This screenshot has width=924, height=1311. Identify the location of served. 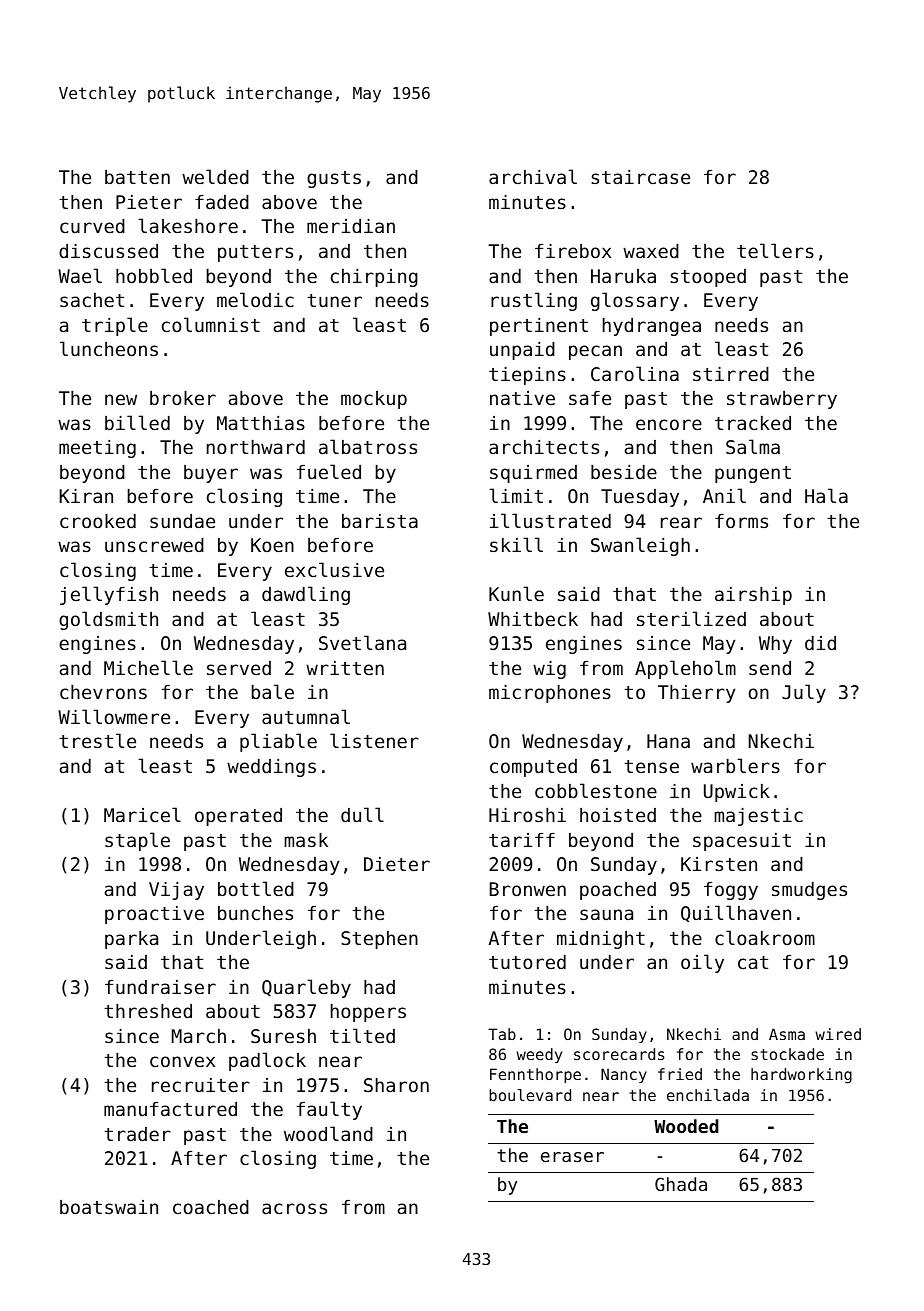
(239, 668).
